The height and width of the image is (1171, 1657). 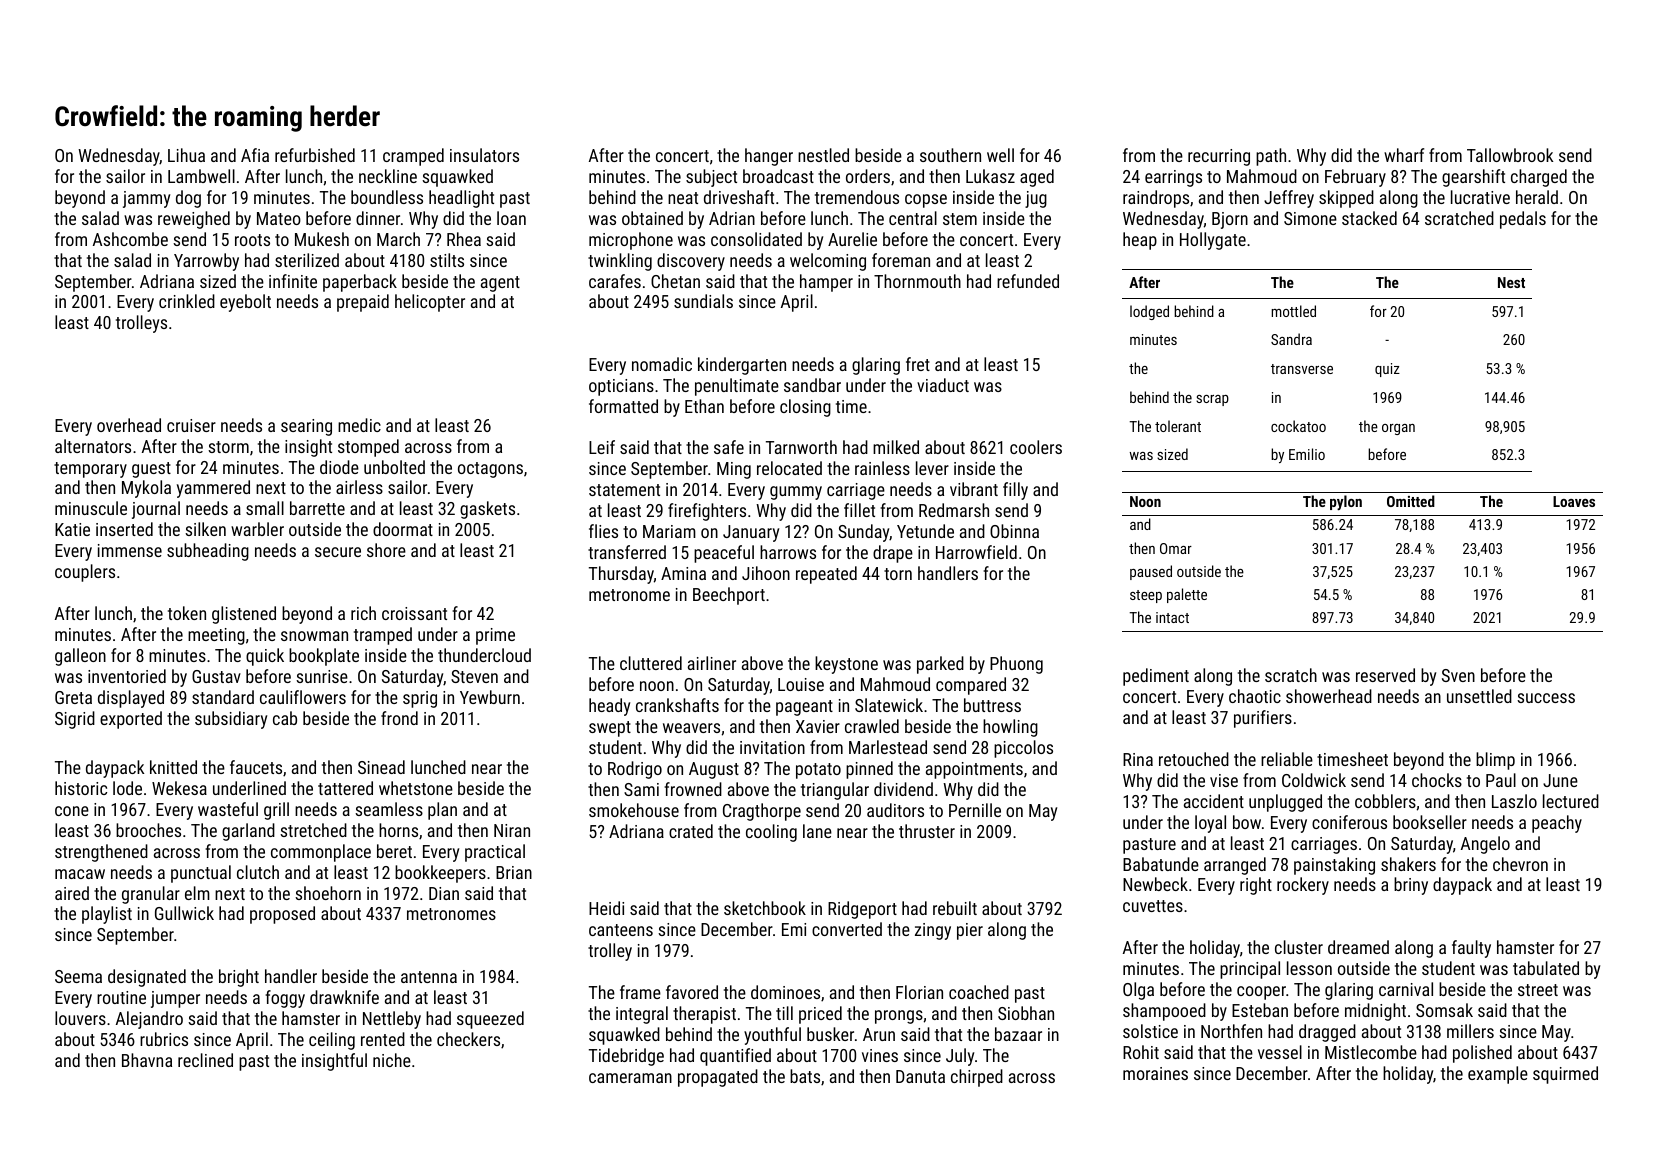 What do you see at coordinates (606, 908) in the image?
I see `Heidi` at bounding box center [606, 908].
